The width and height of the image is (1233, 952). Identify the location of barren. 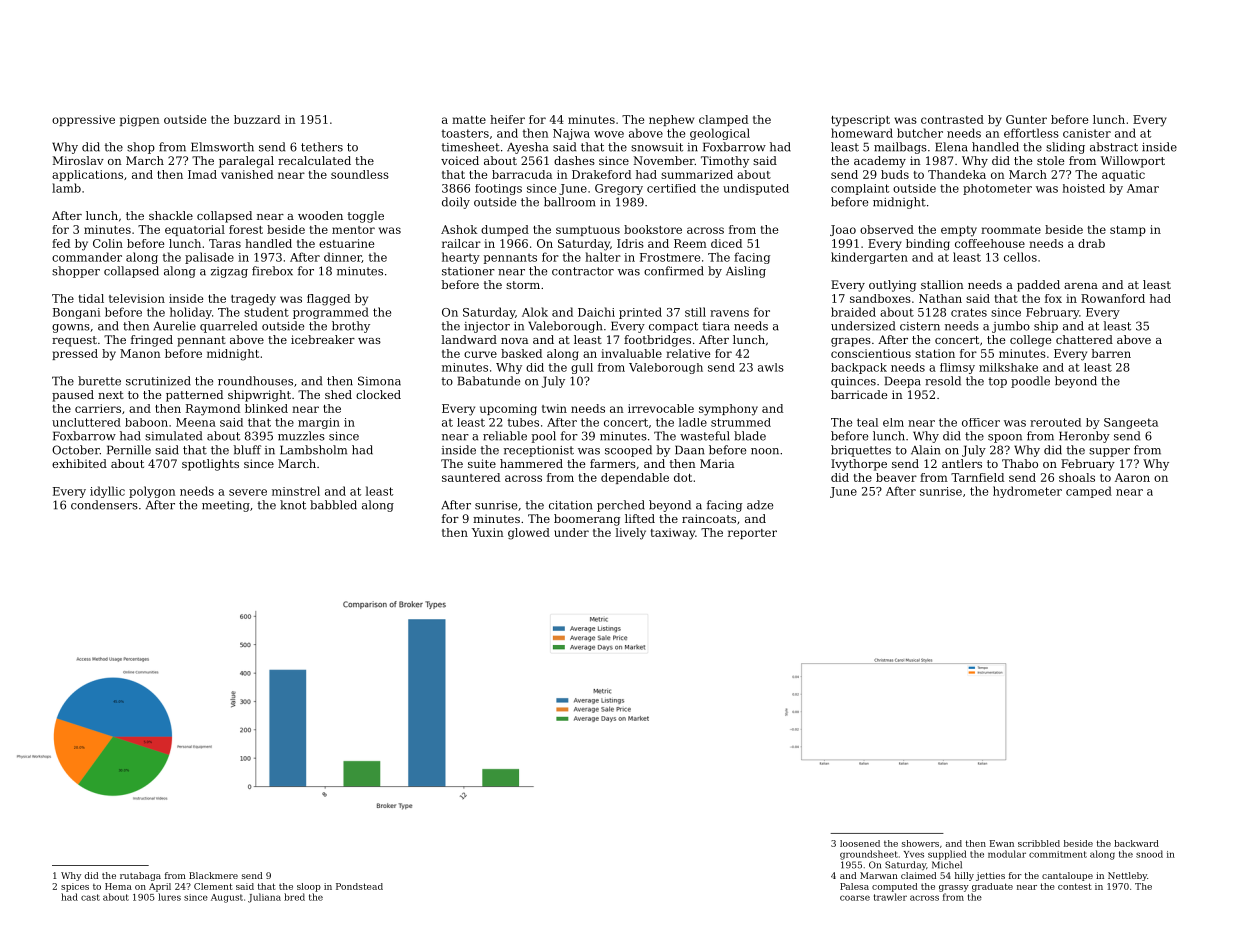
(1111, 353).
